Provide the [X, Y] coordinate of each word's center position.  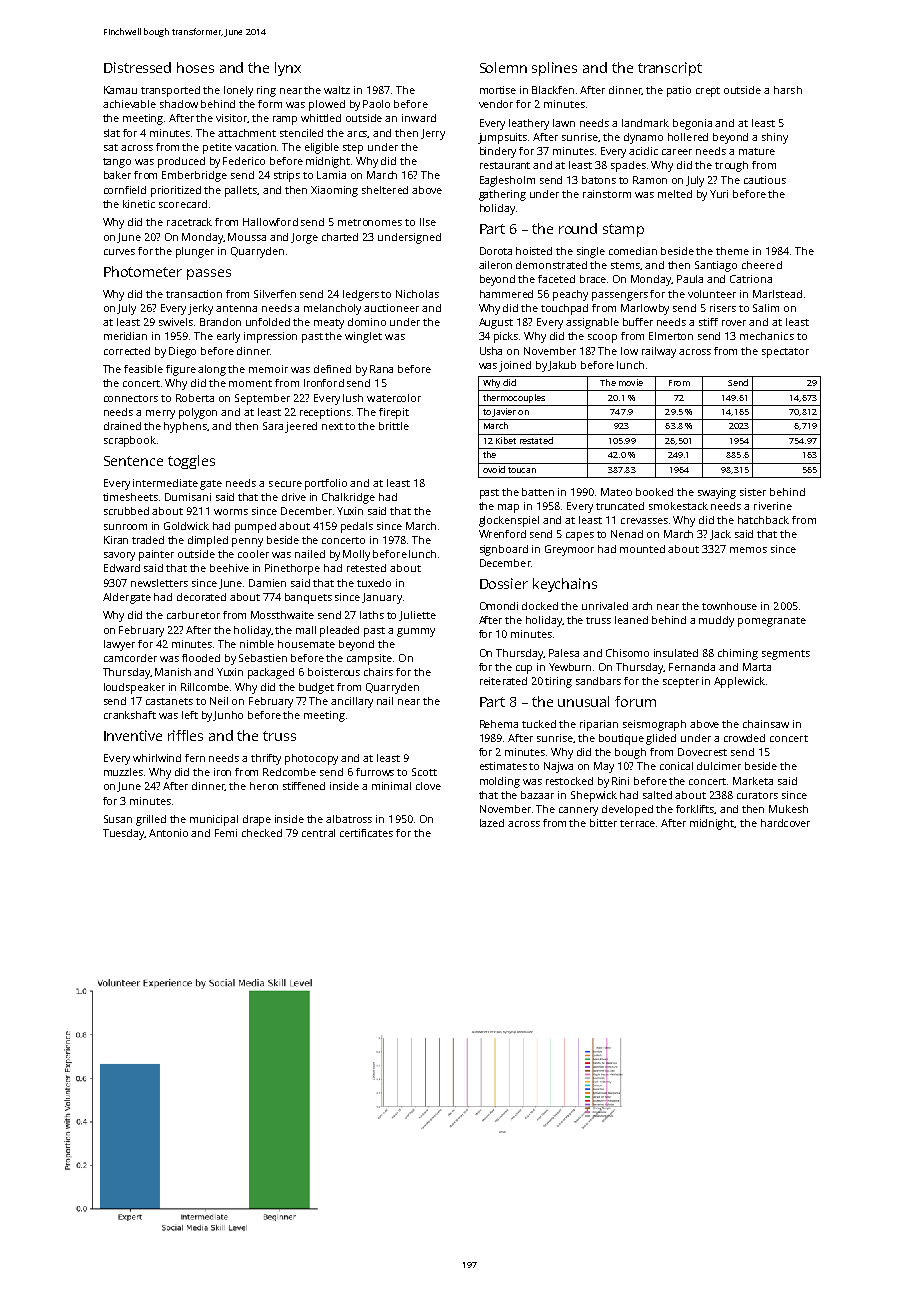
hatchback [763, 520]
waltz [337, 90]
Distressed [137, 67]
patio [679, 91]
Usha [491, 351]
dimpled [208, 541]
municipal [214, 820]
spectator [785, 353]
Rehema [499, 724]
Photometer [143, 271]
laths [372, 615]
